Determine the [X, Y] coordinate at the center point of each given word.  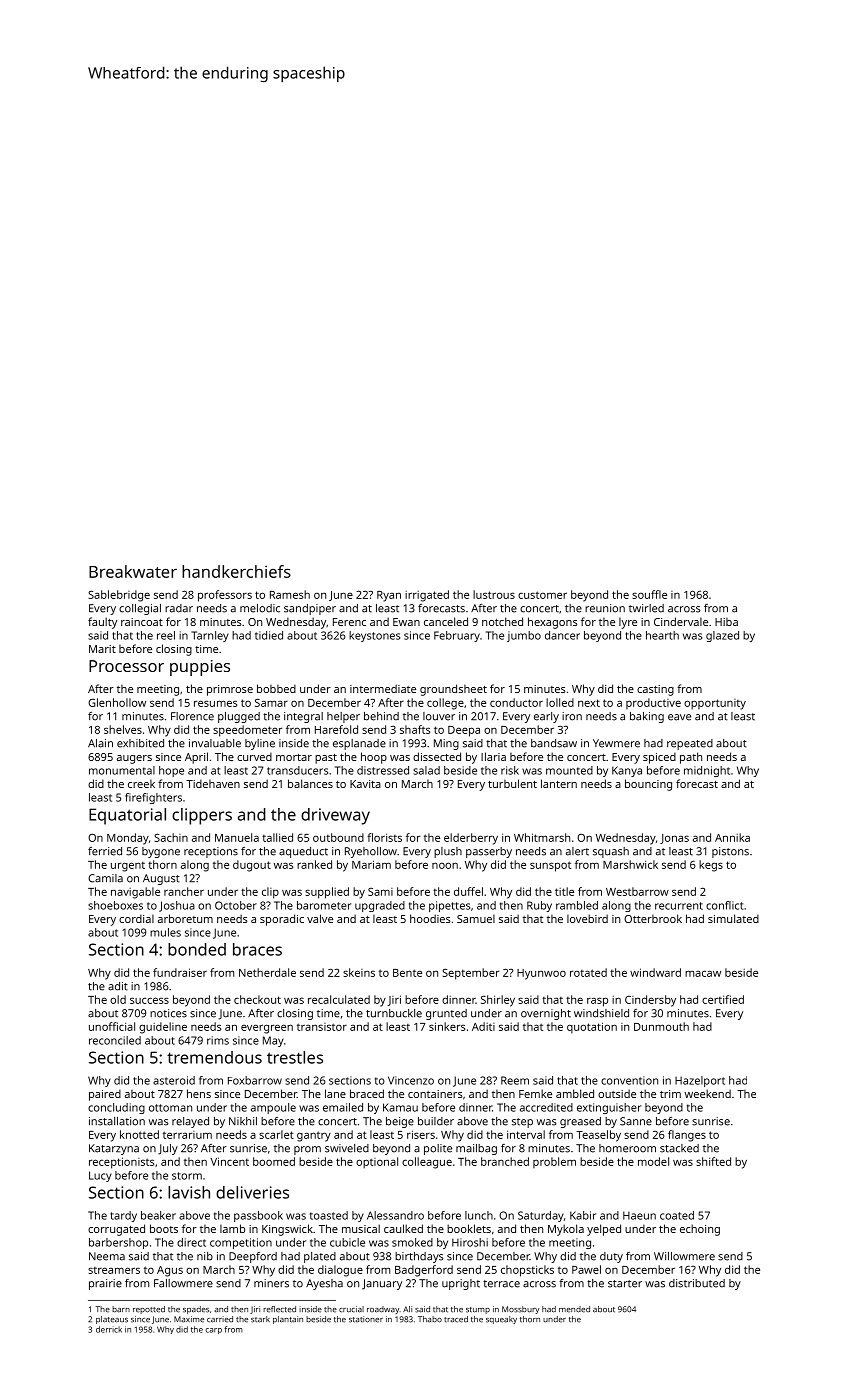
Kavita [365, 784]
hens [199, 1093]
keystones [374, 636]
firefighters [153, 798]
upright [461, 1284]
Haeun [639, 1215]
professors [225, 596]
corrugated [116, 1230]
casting [655, 690]
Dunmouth [661, 1026]
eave [679, 717]
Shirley [498, 1001]
